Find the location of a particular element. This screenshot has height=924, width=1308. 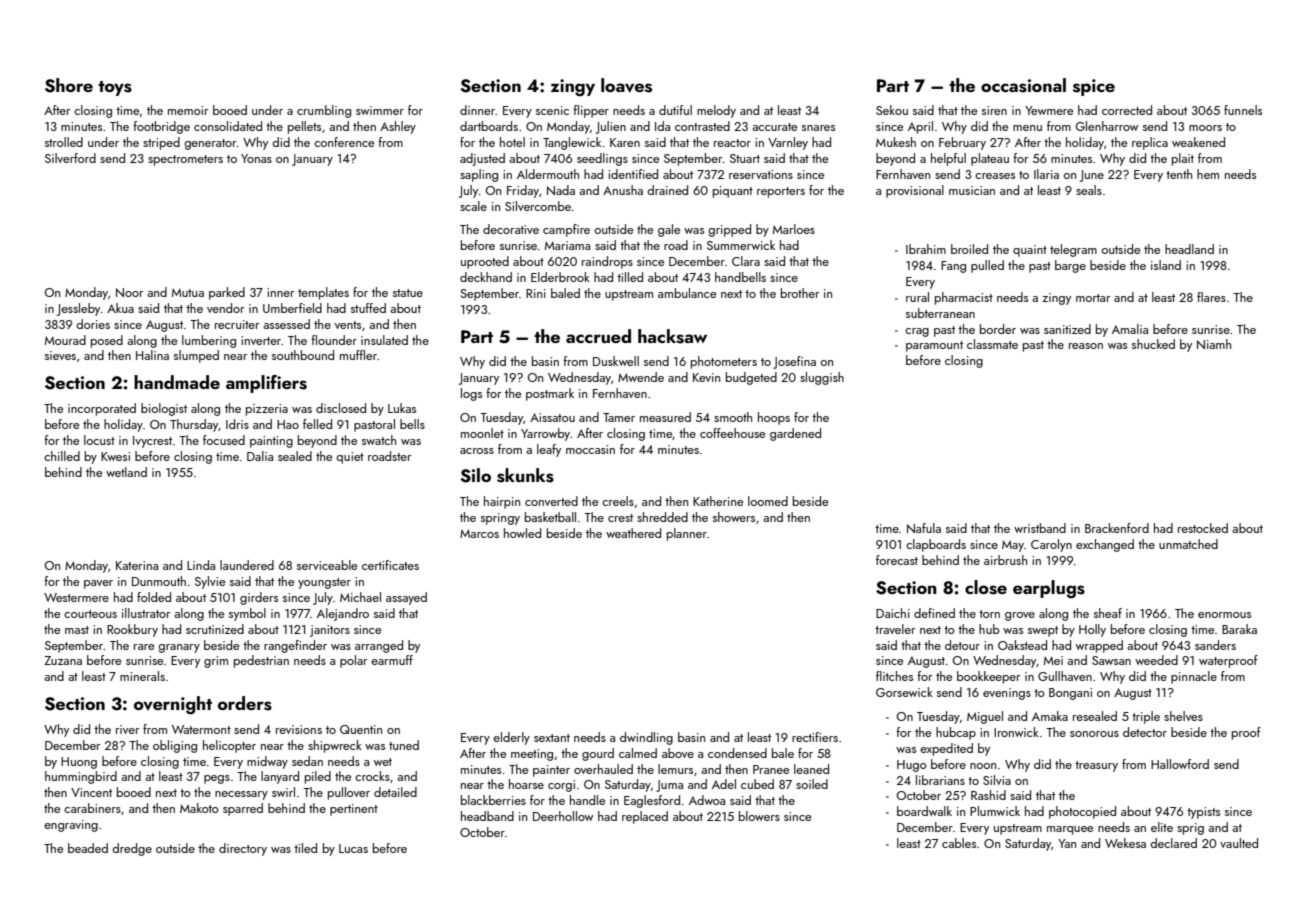

Katerina is located at coordinates (137, 565).
